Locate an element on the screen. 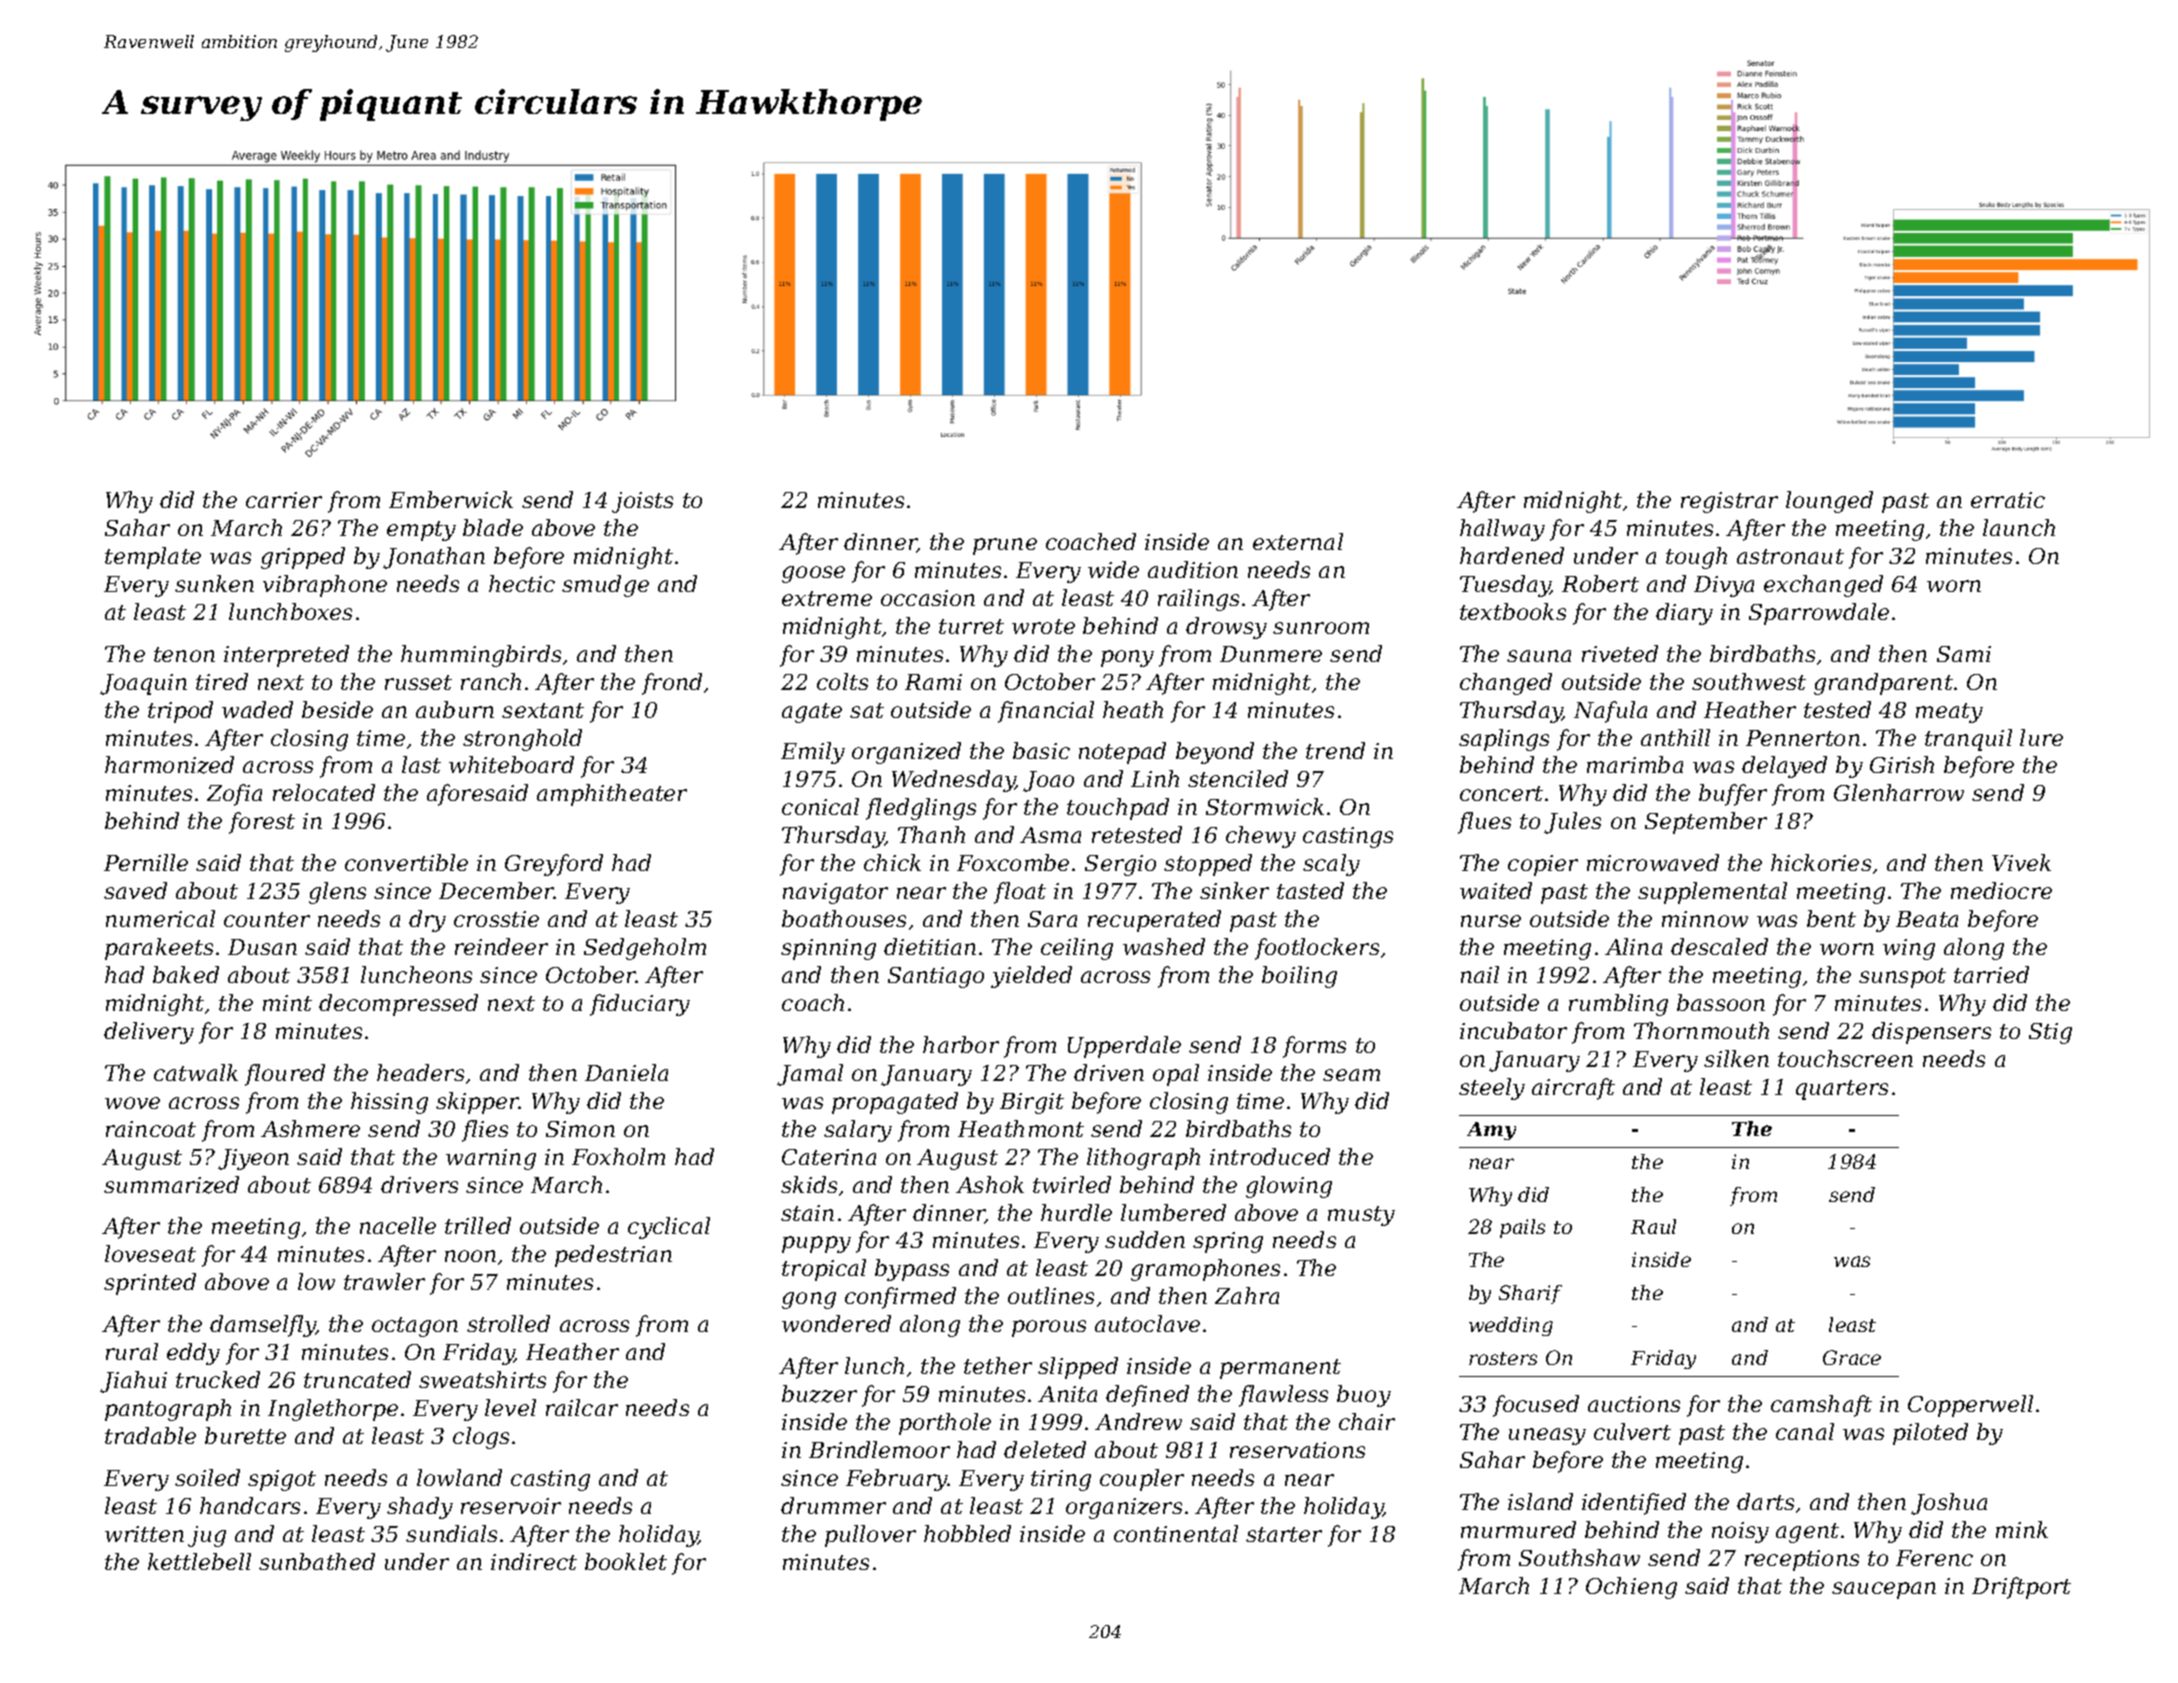  Nafula is located at coordinates (1610, 712).
